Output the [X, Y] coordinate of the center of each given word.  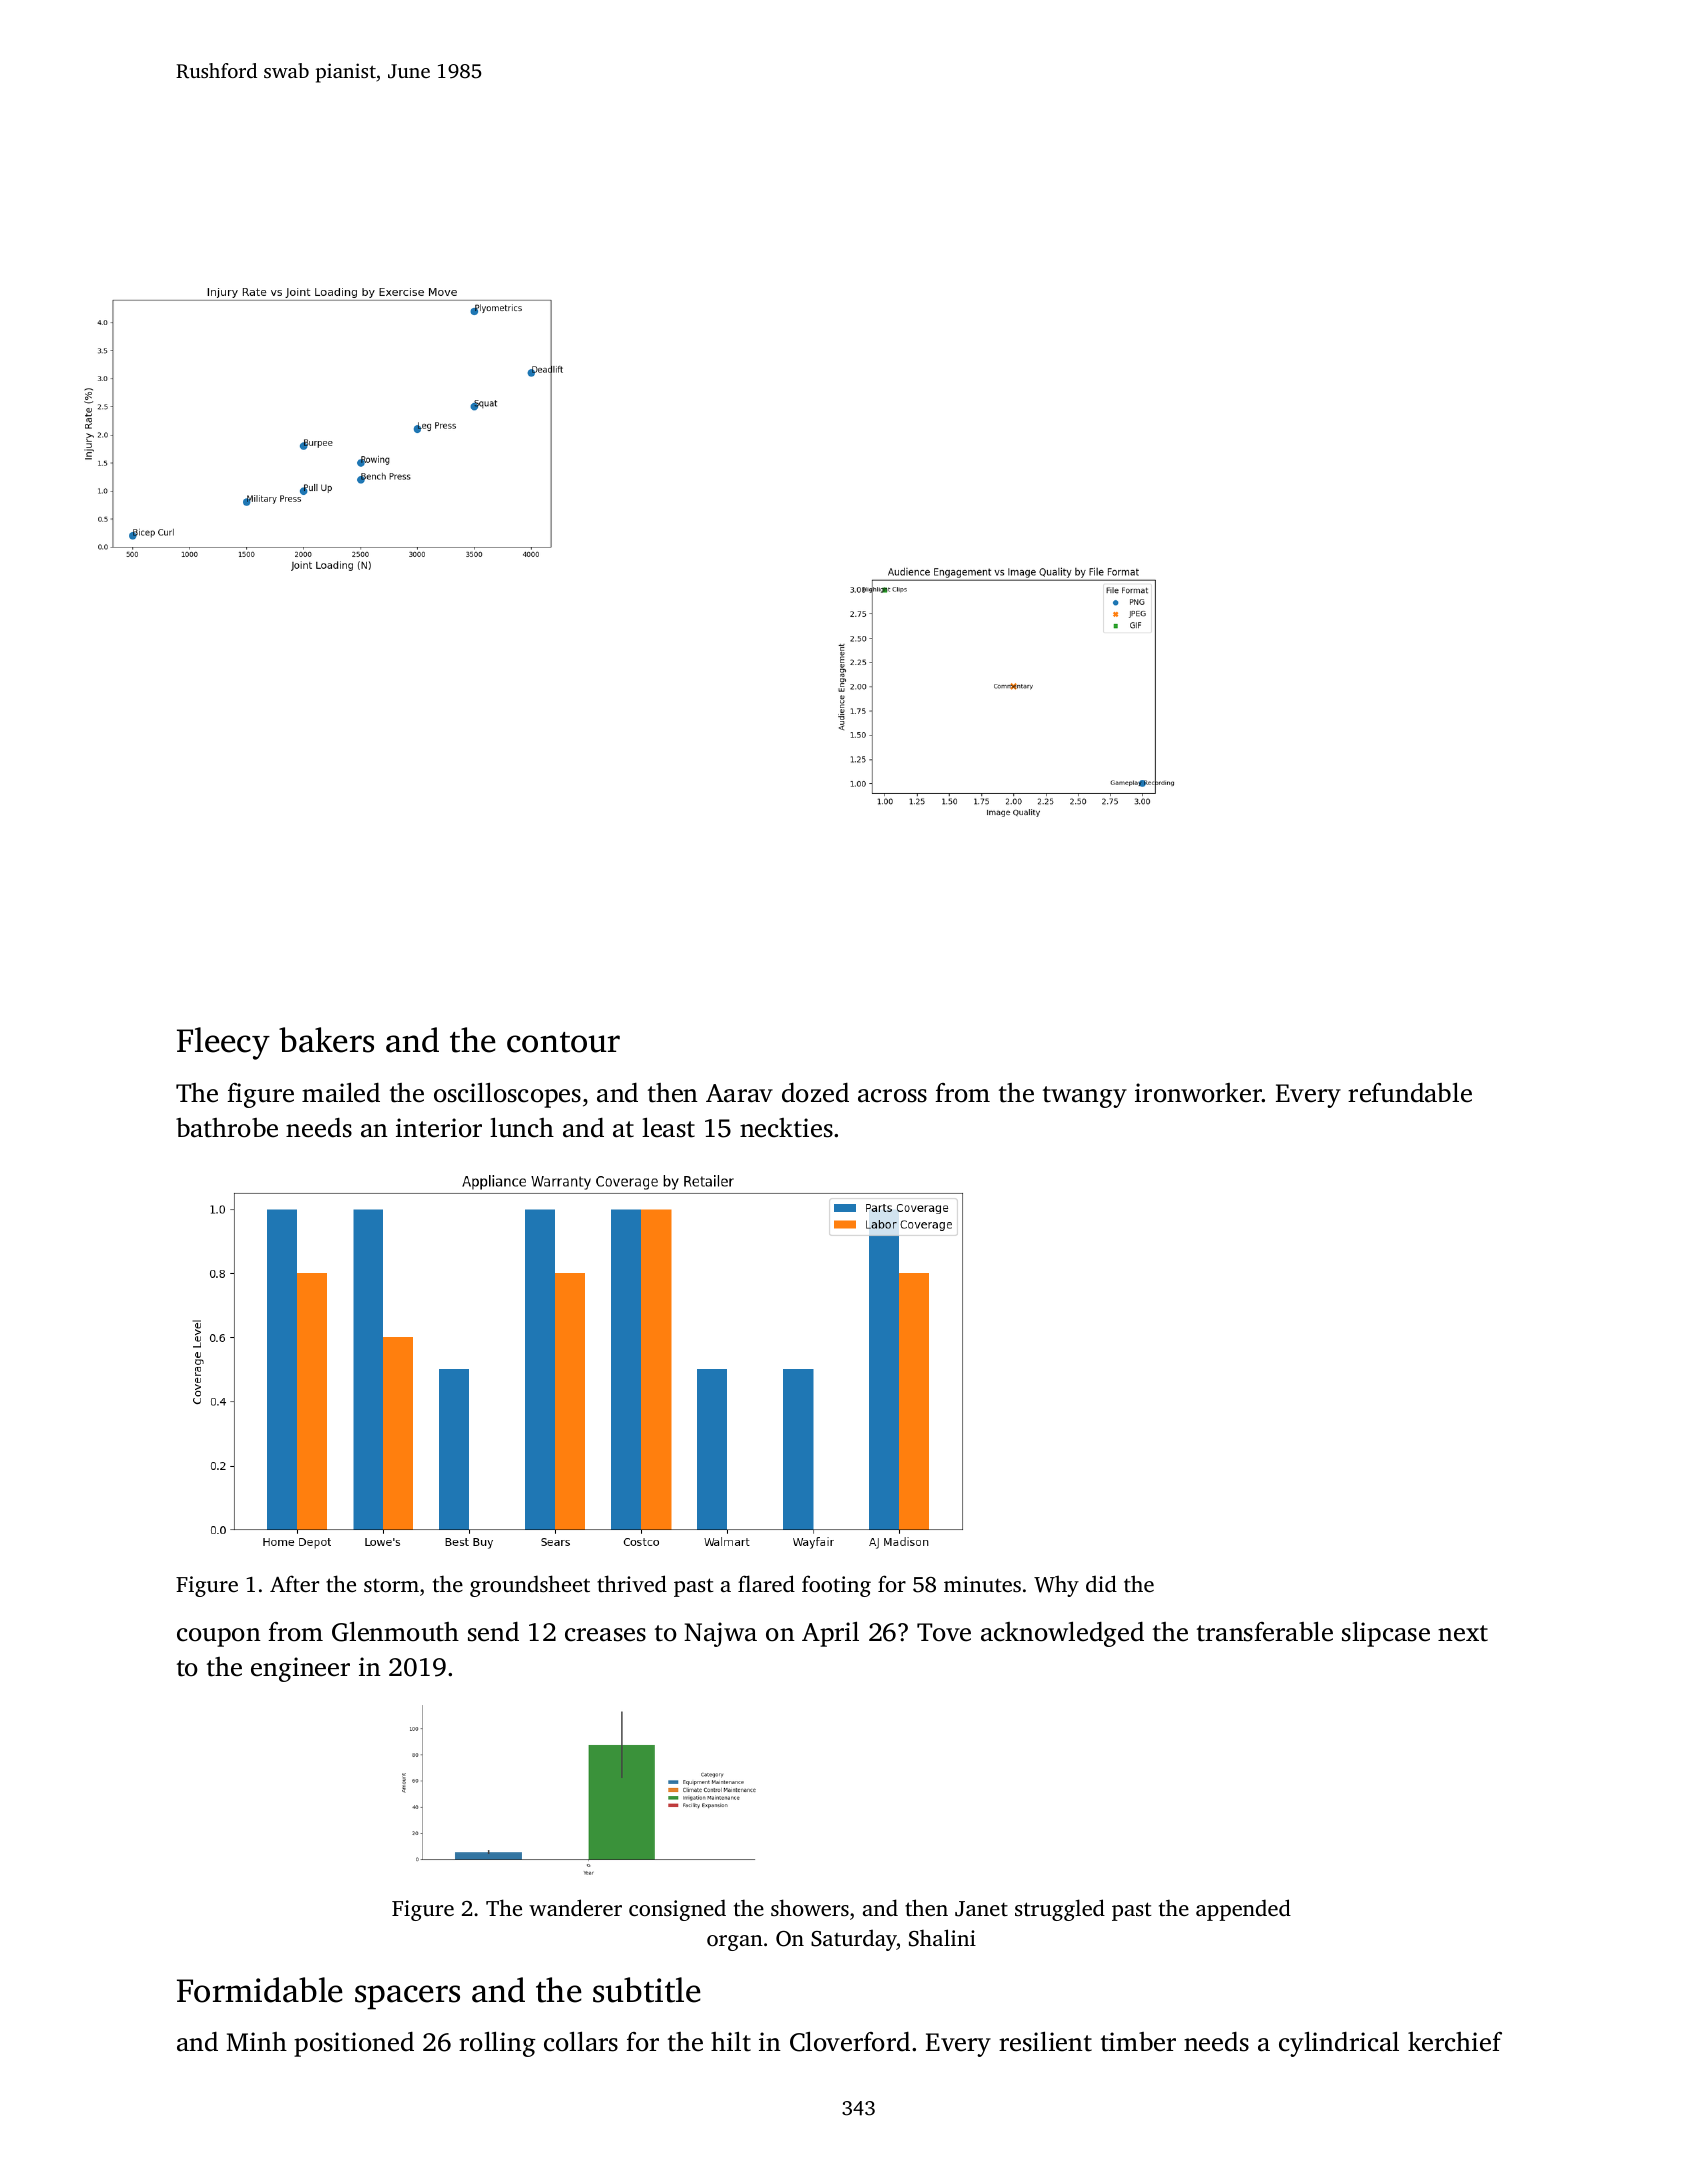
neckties [786, 1128]
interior [439, 1128]
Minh [256, 2041]
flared [766, 1583]
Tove [944, 1632]
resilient [1045, 2042]
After [294, 1583]
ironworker [1198, 1093]
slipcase [1386, 1634]
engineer [300, 1669]
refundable [1410, 1093]
